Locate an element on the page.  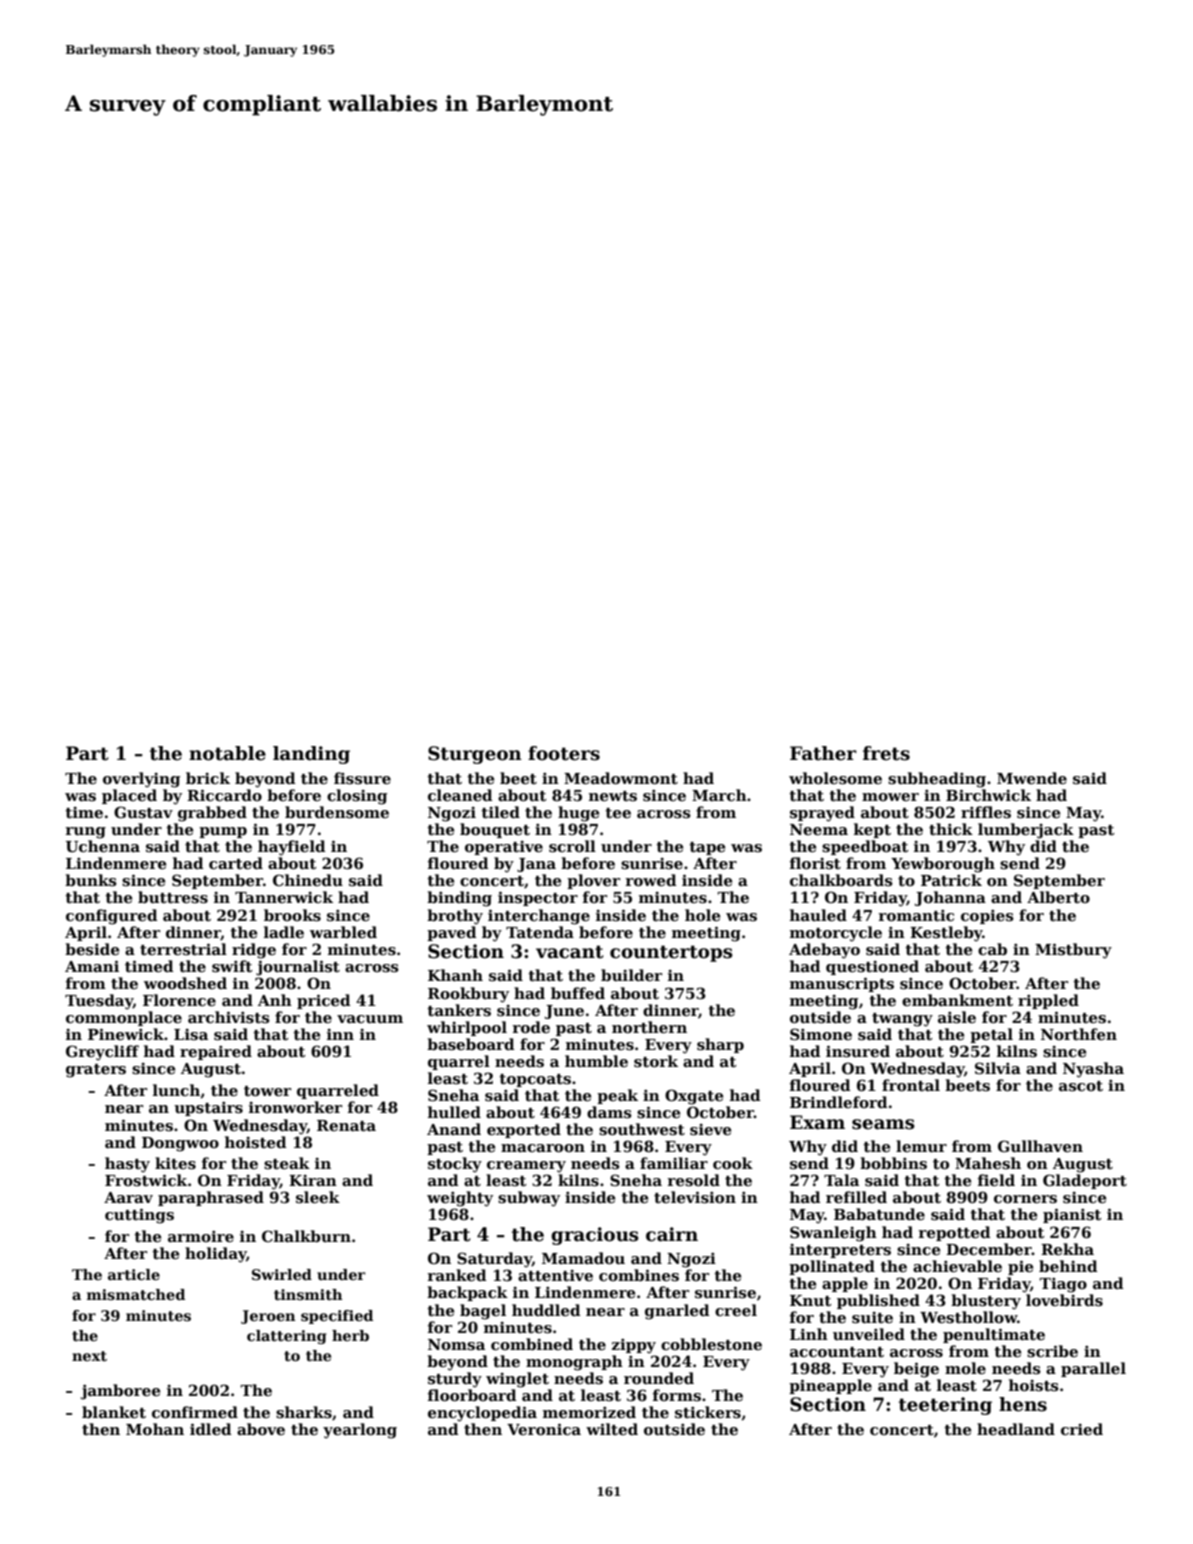
Sturgeon is located at coordinates (475, 755).
